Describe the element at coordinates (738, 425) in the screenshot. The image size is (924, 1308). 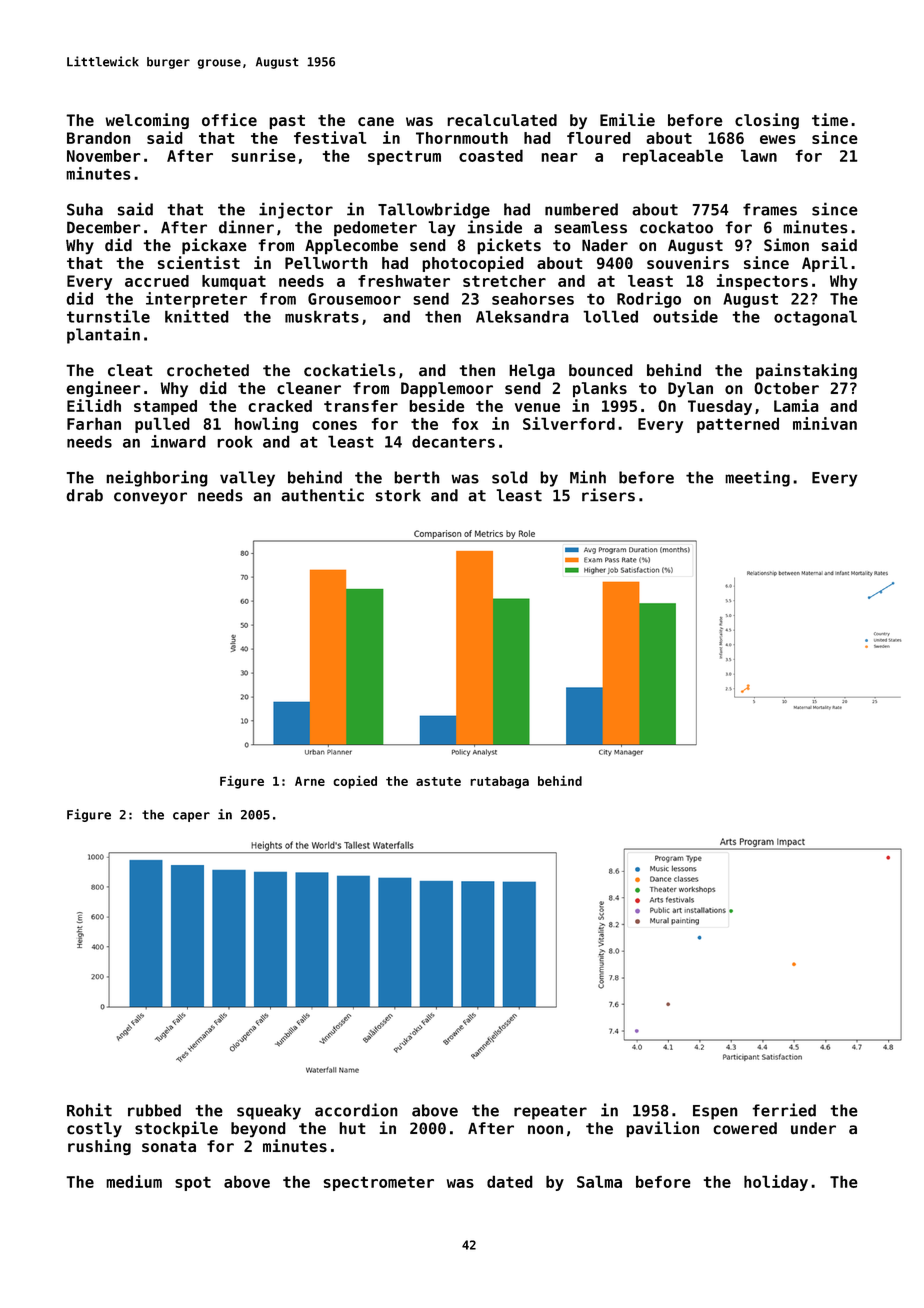
I see `patterned` at that location.
